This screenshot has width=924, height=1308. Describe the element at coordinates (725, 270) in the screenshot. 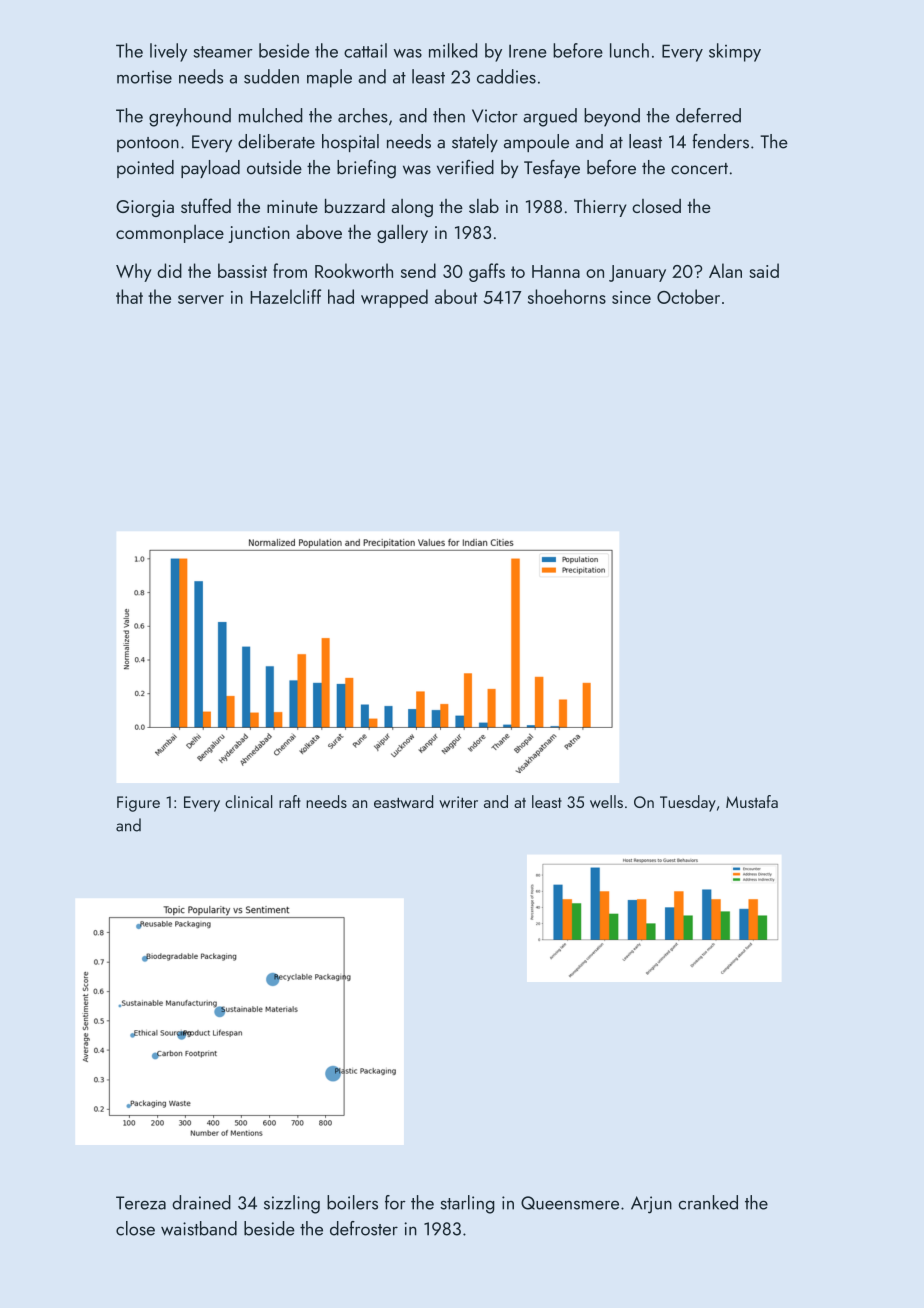

I see `Alan` at that location.
